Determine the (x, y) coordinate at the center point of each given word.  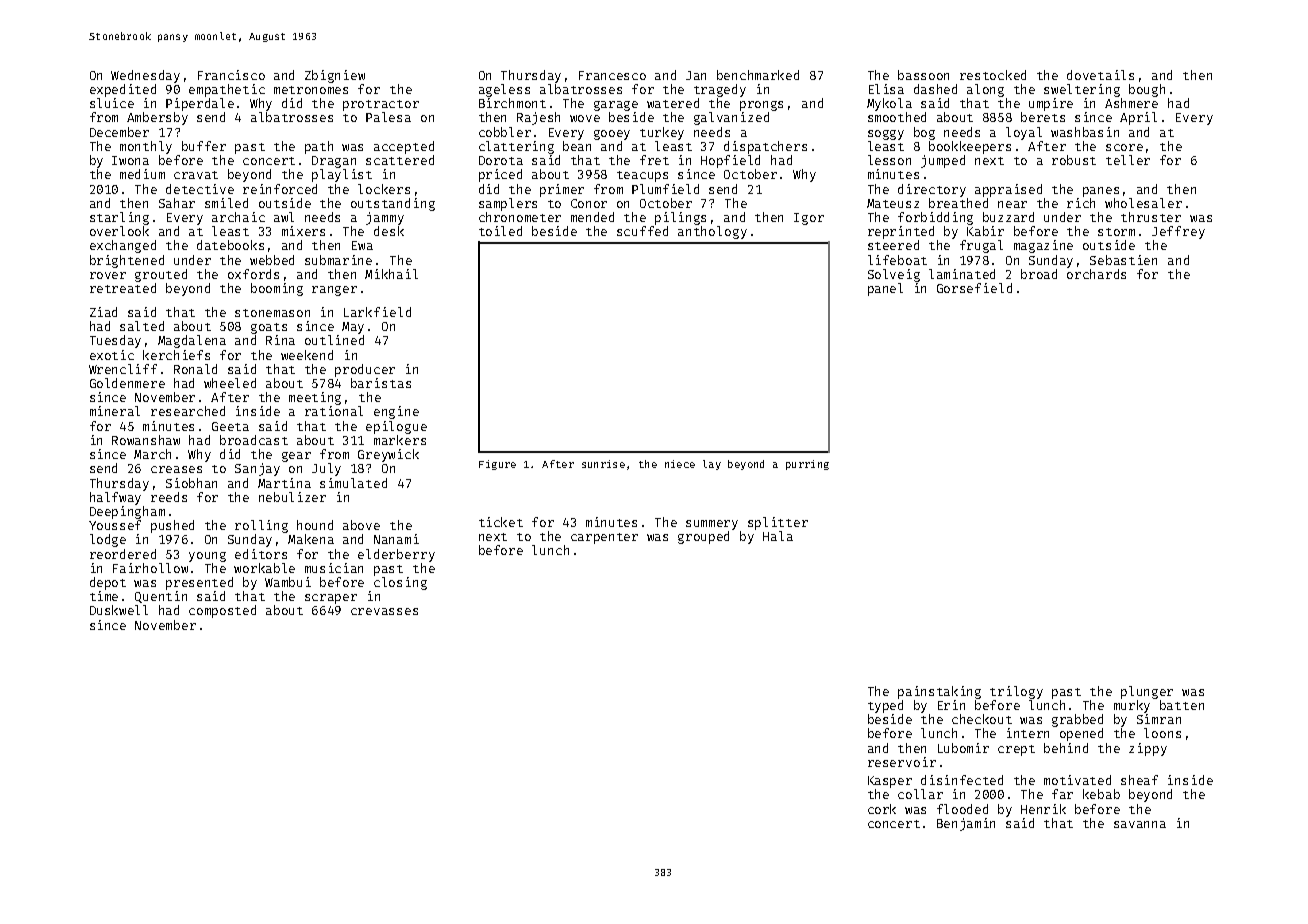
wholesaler (1143, 203)
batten (1182, 705)
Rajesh (538, 118)
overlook (119, 231)
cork (882, 809)
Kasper (890, 782)
